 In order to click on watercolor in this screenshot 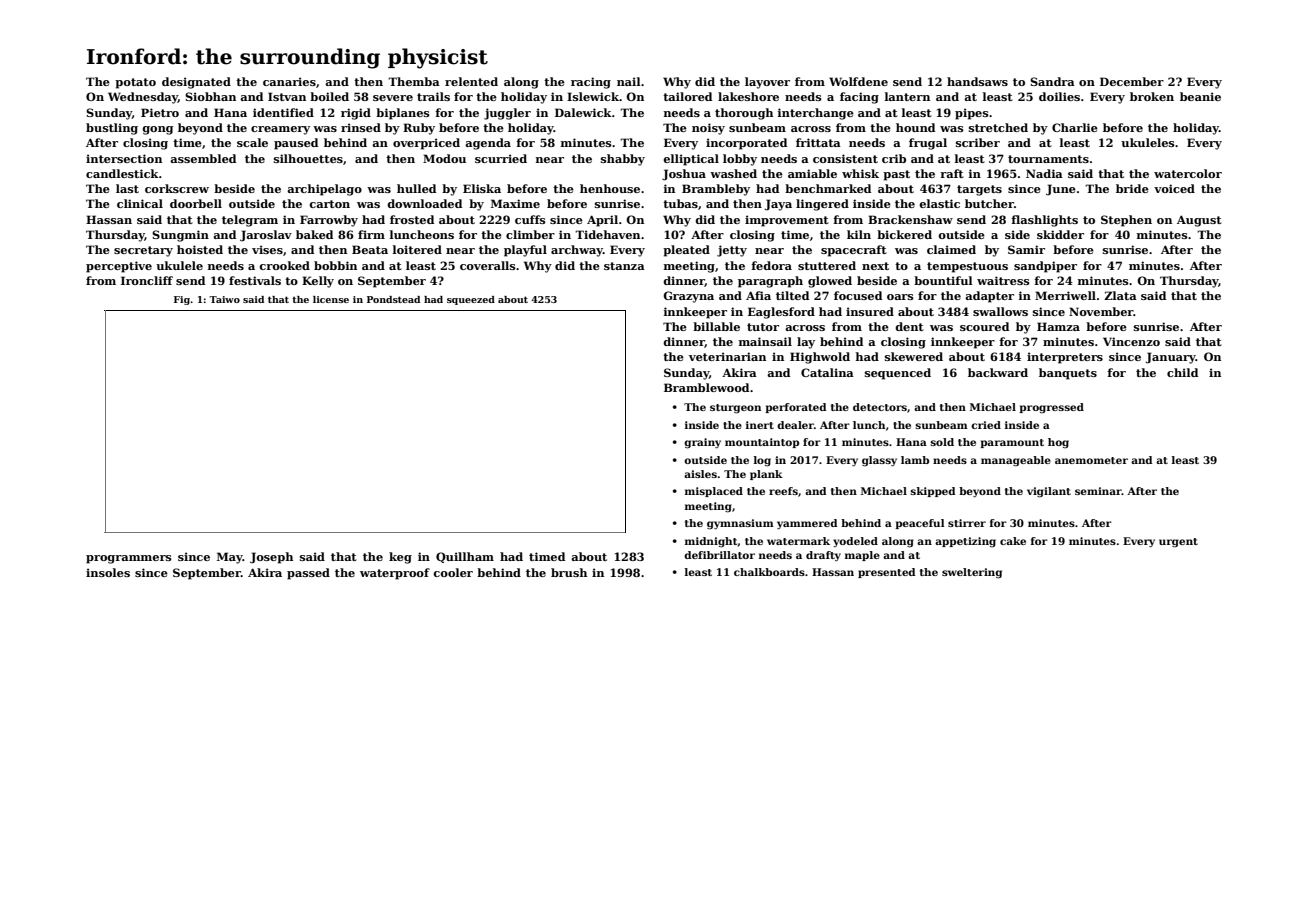, I will do `click(1188, 173)`.
